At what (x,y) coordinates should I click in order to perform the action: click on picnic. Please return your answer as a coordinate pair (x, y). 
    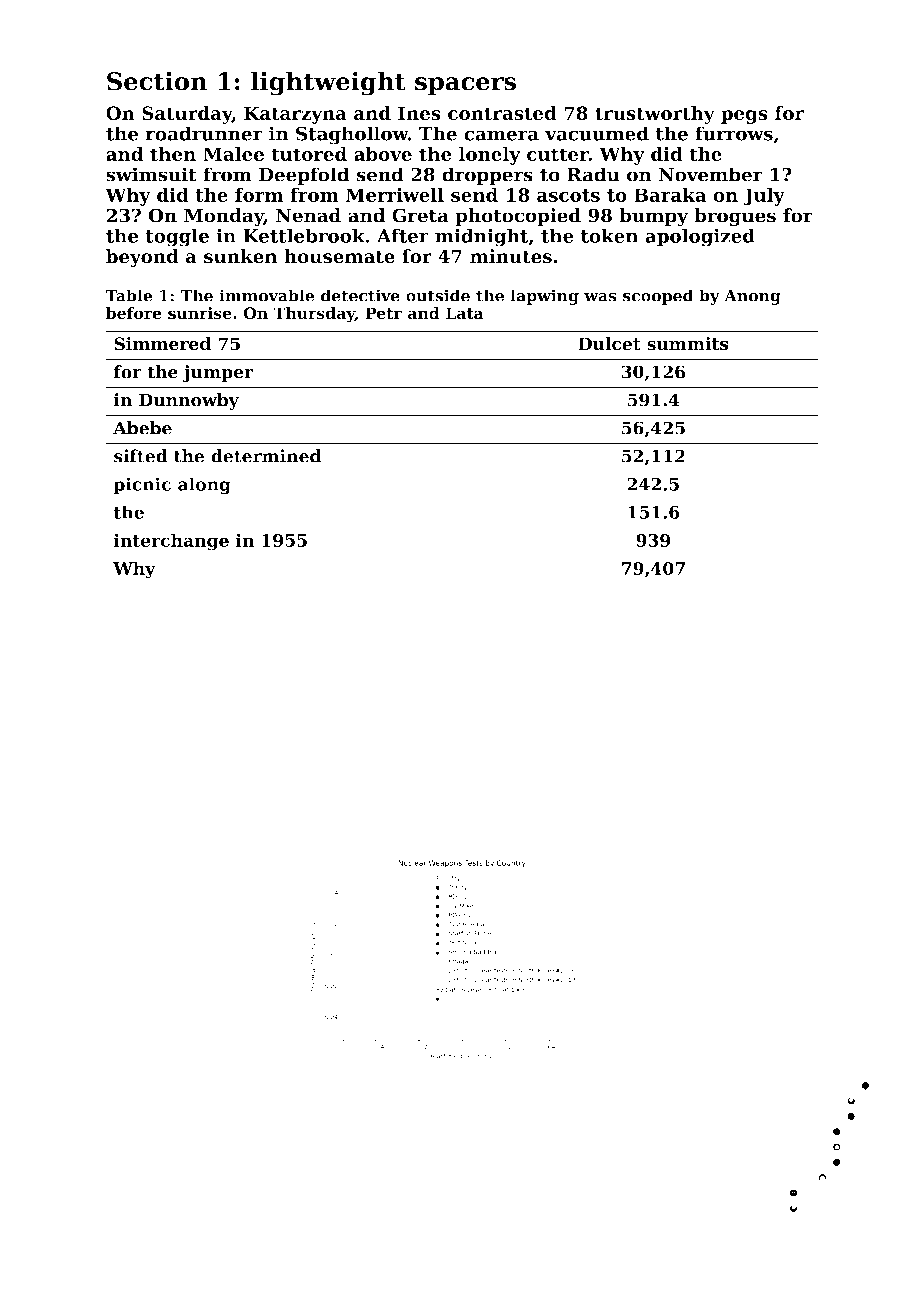
    Looking at the image, I should click on (142, 485).
